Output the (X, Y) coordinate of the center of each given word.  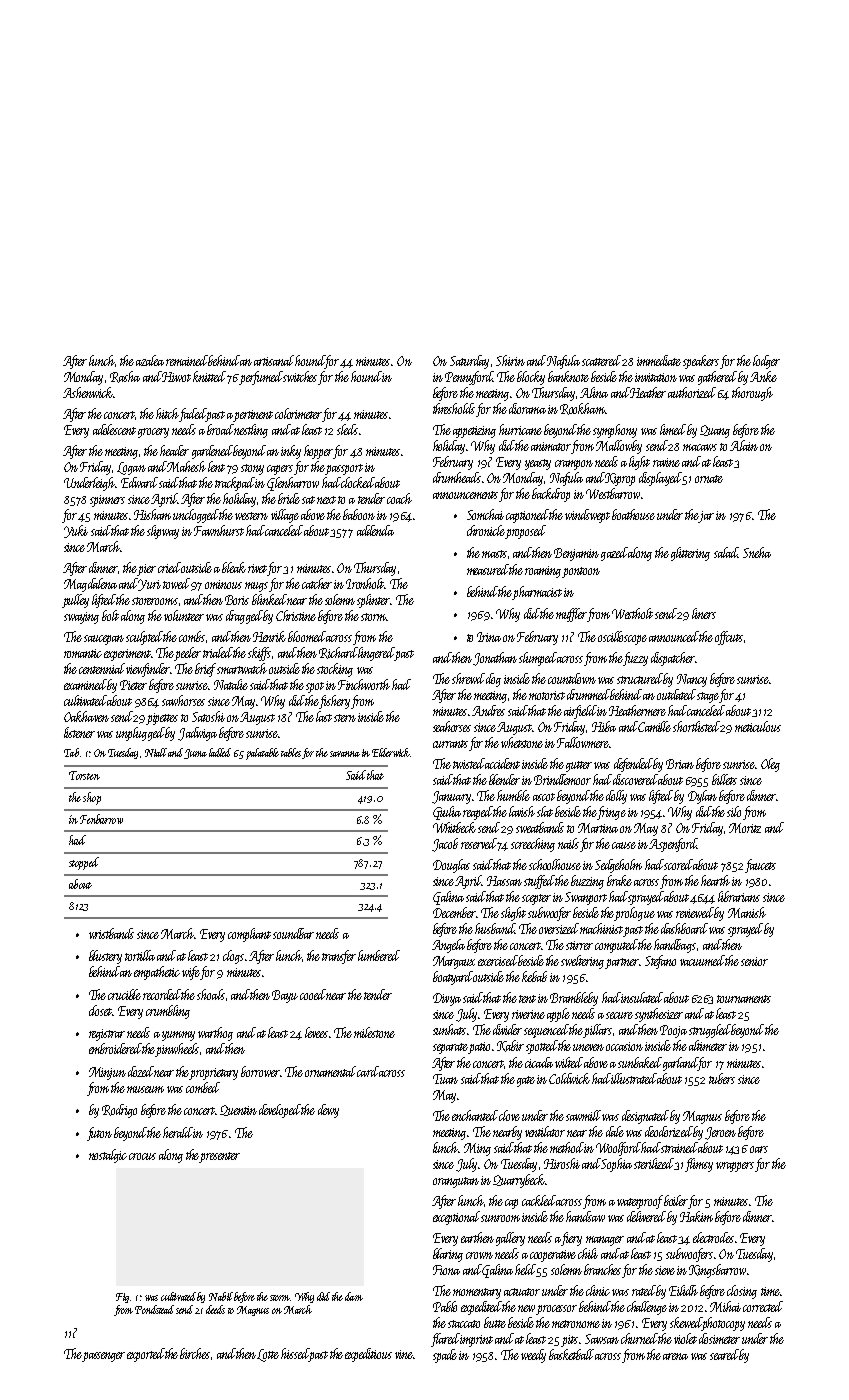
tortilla (140, 955)
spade (445, 1356)
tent (527, 999)
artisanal (275, 360)
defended (633, 765)
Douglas (451, 866)
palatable (262, 754)
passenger (103, 1357)
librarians (739, 896)
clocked (358, 482)
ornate (709, 479)
